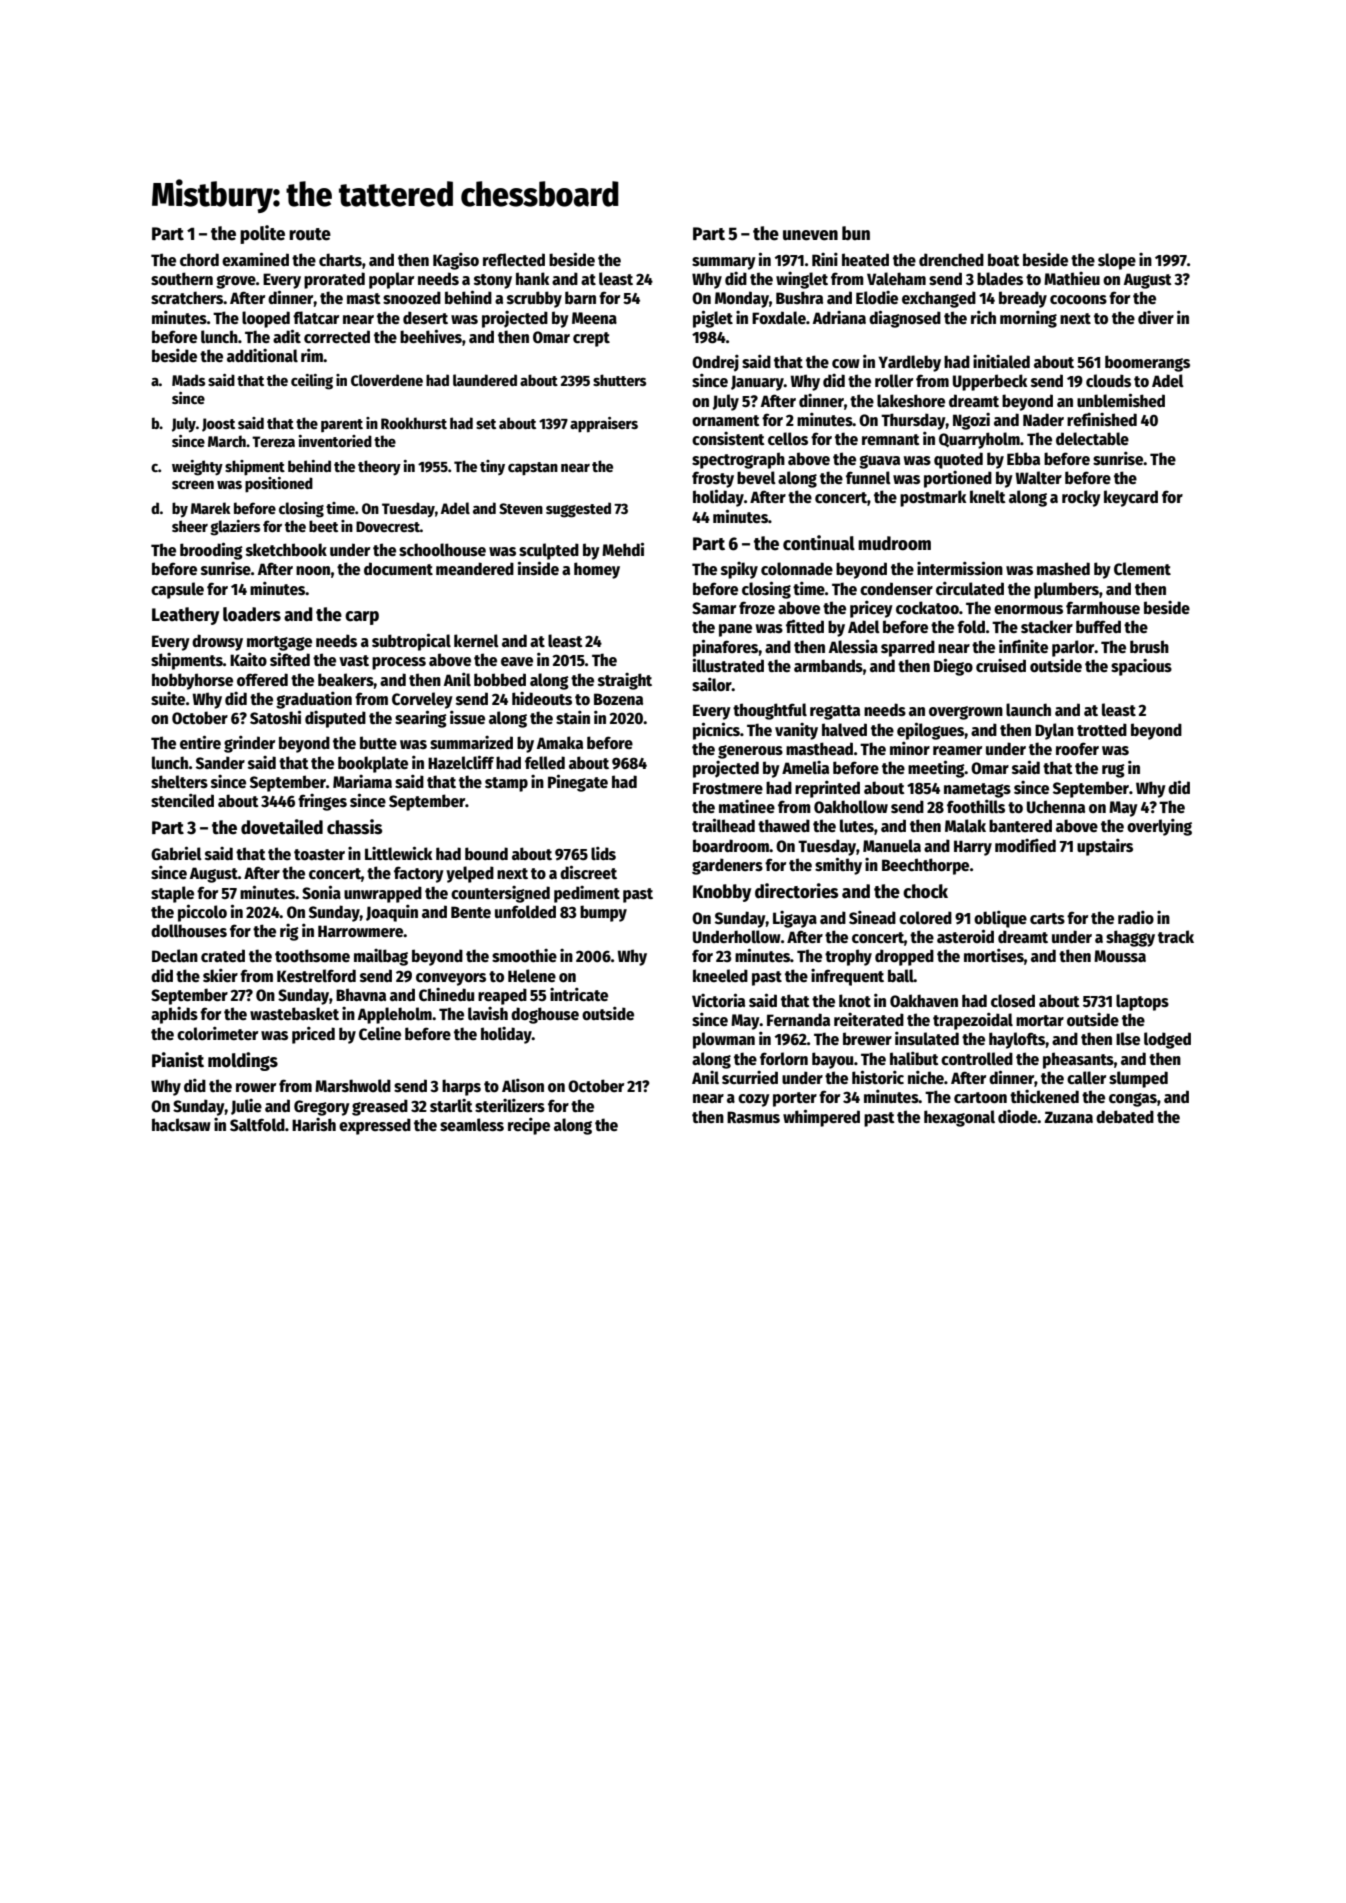 This screenshot has height=1903, width=1346. I want to click on January, so click(757, 383).
